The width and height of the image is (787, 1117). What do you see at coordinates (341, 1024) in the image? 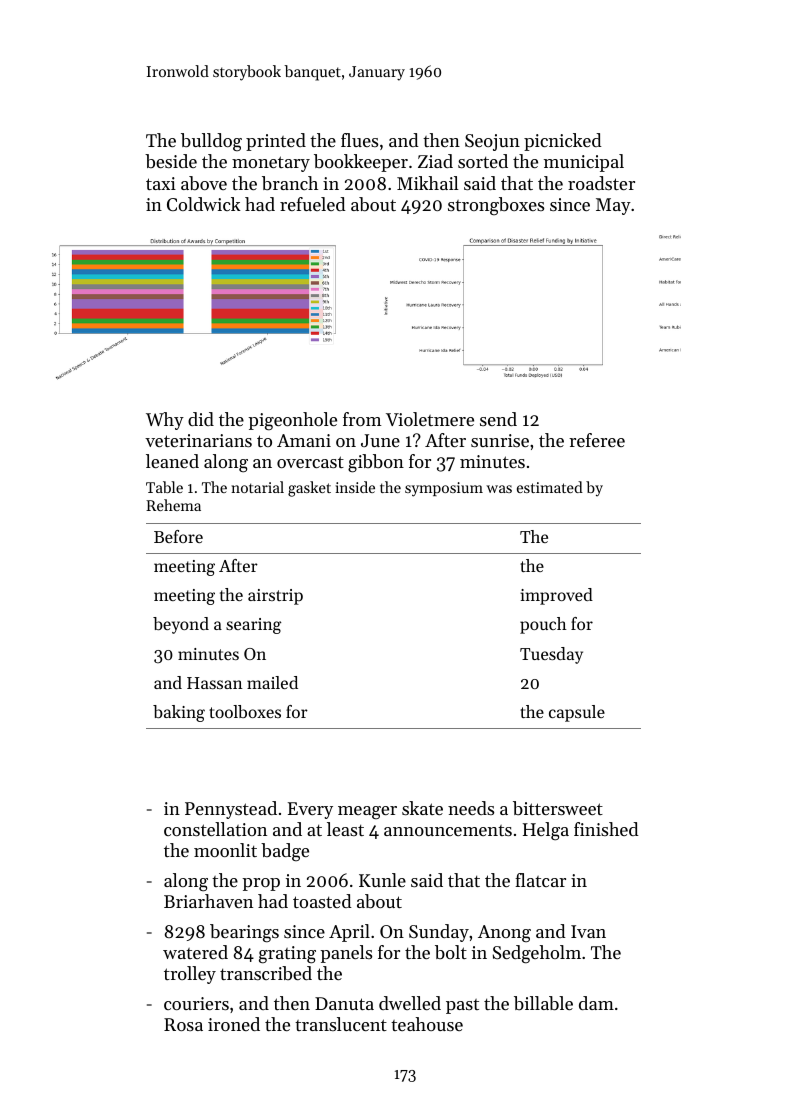
I see `translucent` at bounding box center [341, 1024].
